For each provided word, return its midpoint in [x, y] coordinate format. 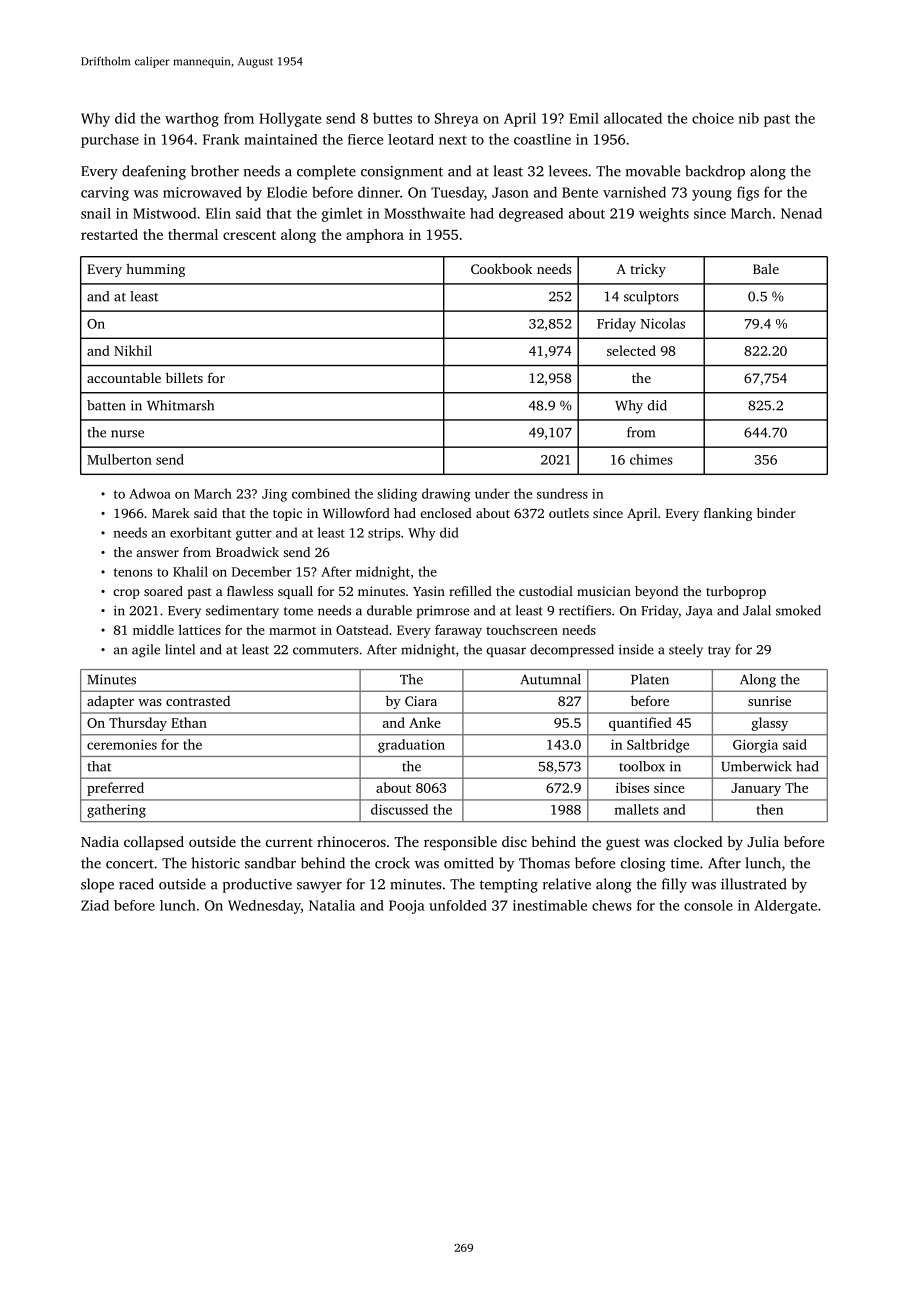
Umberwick [756, 766]
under [492, 493]
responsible [460, 843]
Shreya [457, 119]
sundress [562, 493]
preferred [115, 789]
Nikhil [133, 350]
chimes [651, 459]
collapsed [154, 843]
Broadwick [247, 552]
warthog [192, 119]
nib [749, 118]
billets [184, 377]
